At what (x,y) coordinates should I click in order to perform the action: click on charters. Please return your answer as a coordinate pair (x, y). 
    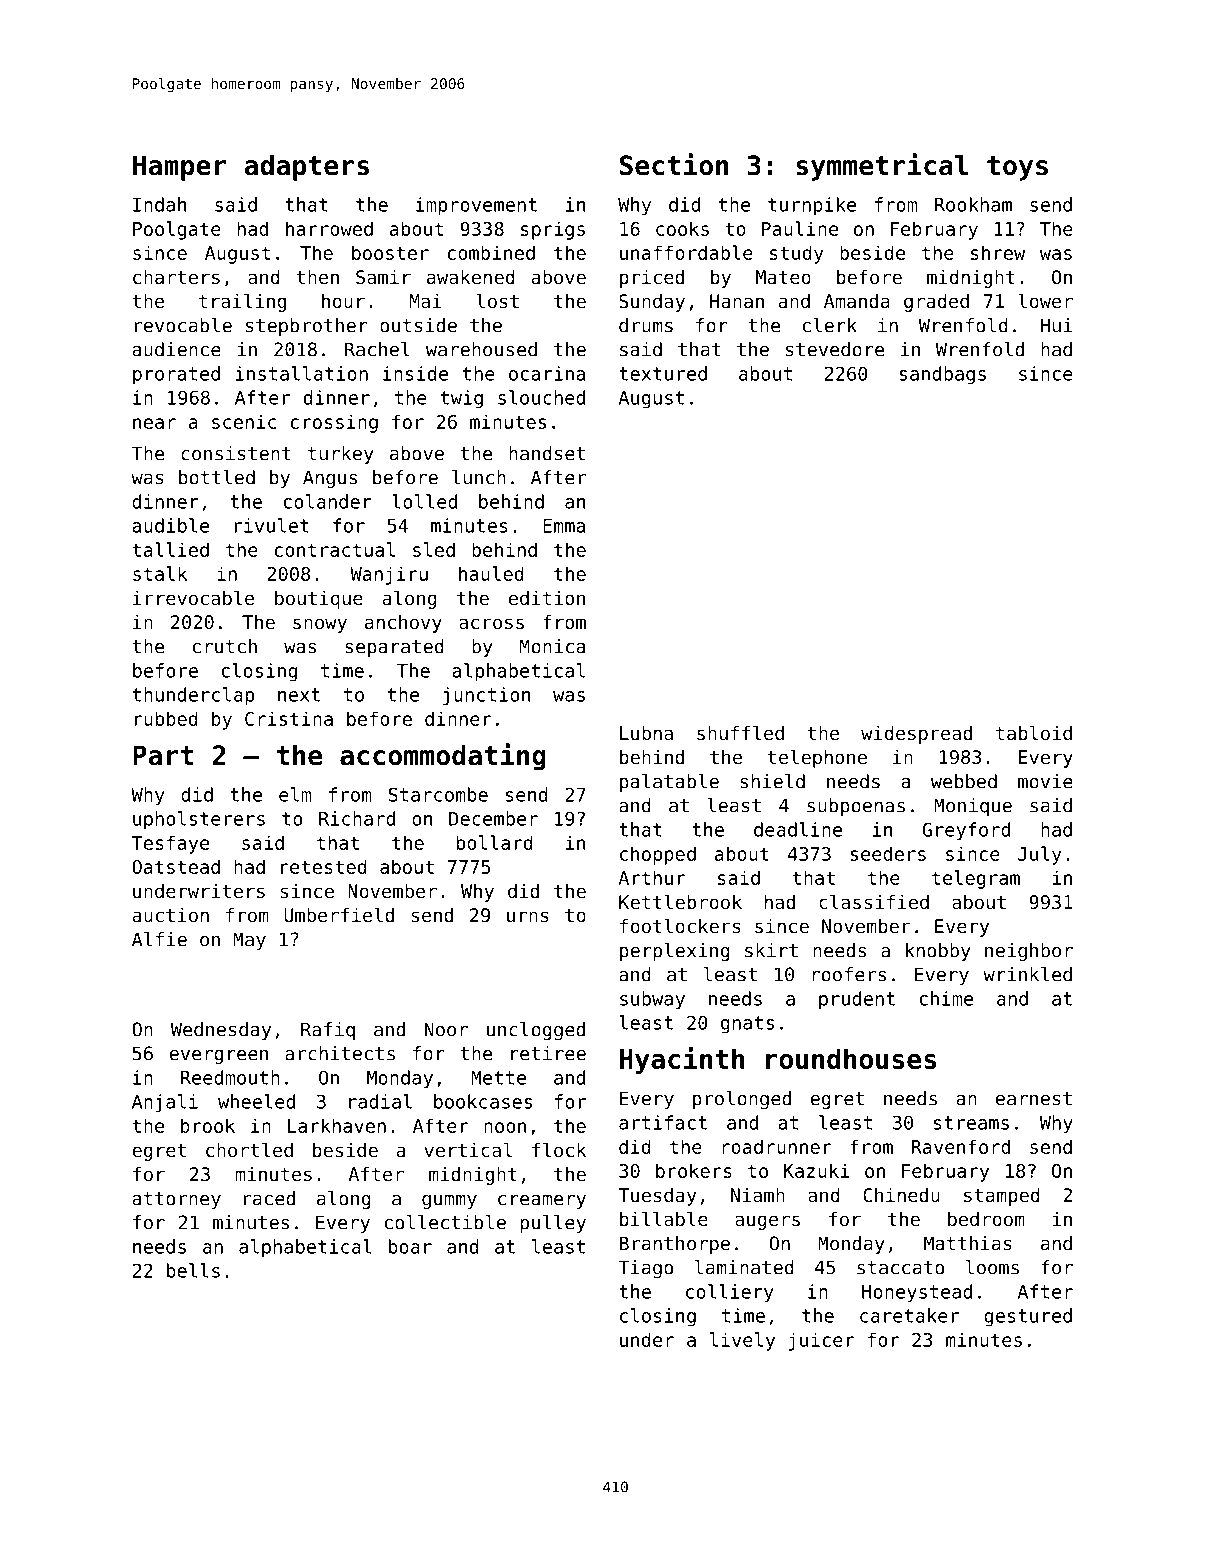
    Looking at the image, I should click on (176, 277).
